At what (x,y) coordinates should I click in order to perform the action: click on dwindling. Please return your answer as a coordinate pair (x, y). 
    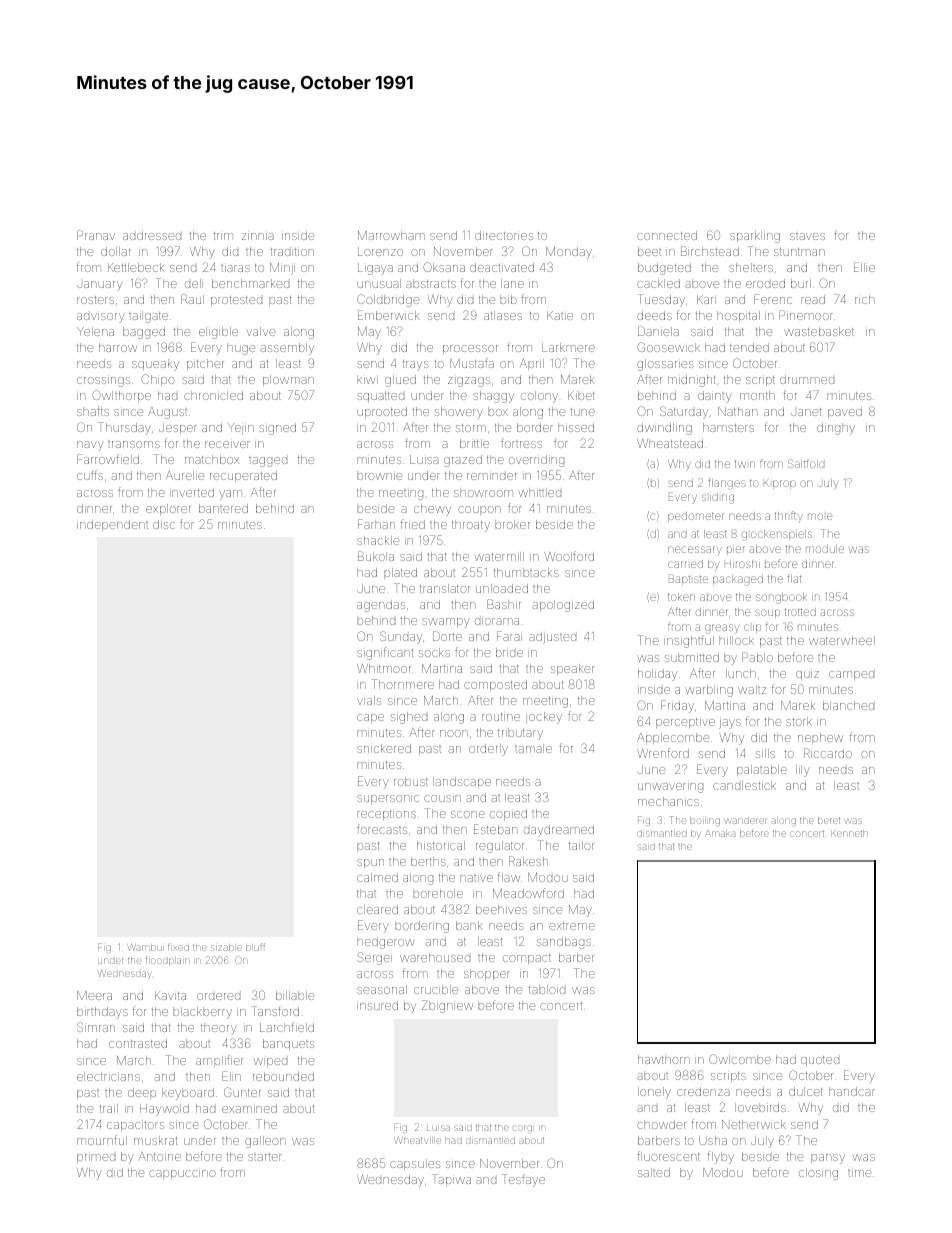
    Looking at the image, I should click on (664, 429).
